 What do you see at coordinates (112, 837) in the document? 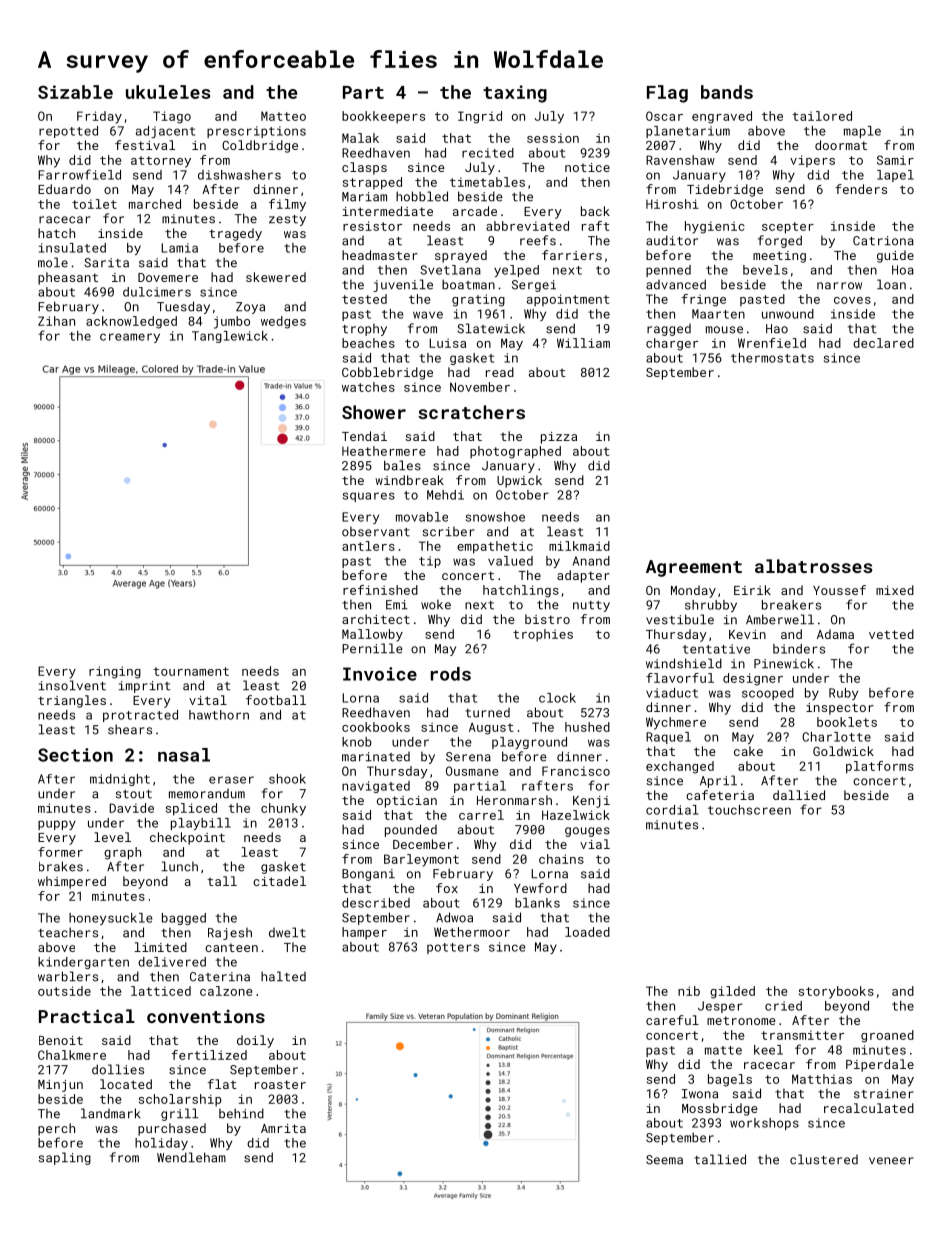
I see `level` at bounding box center [112, 837].
